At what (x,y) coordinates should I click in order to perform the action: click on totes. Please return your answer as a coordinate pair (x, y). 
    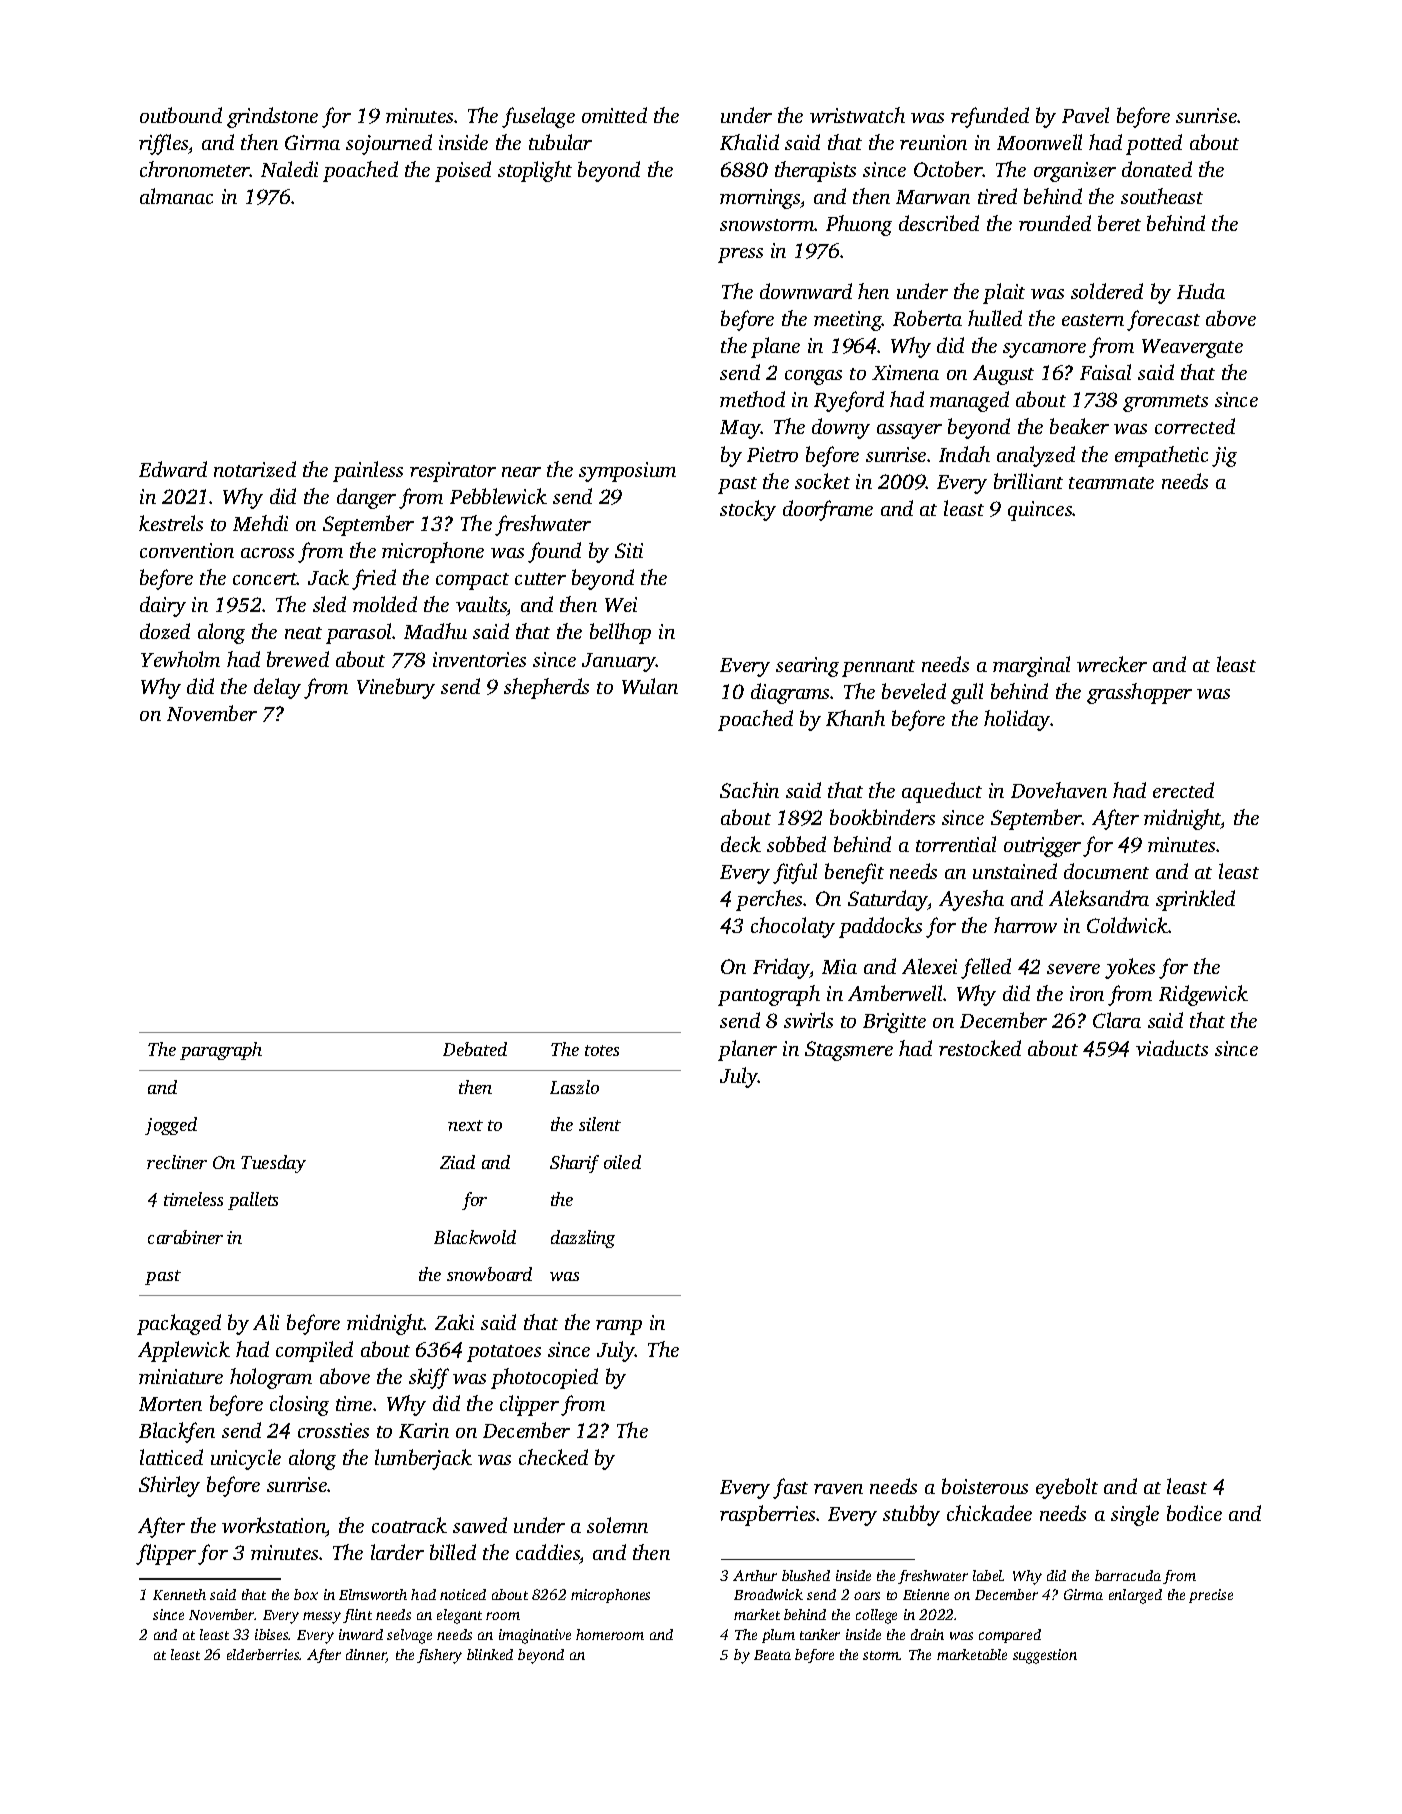
    Looking at the image, I should click on (602, 1050).
